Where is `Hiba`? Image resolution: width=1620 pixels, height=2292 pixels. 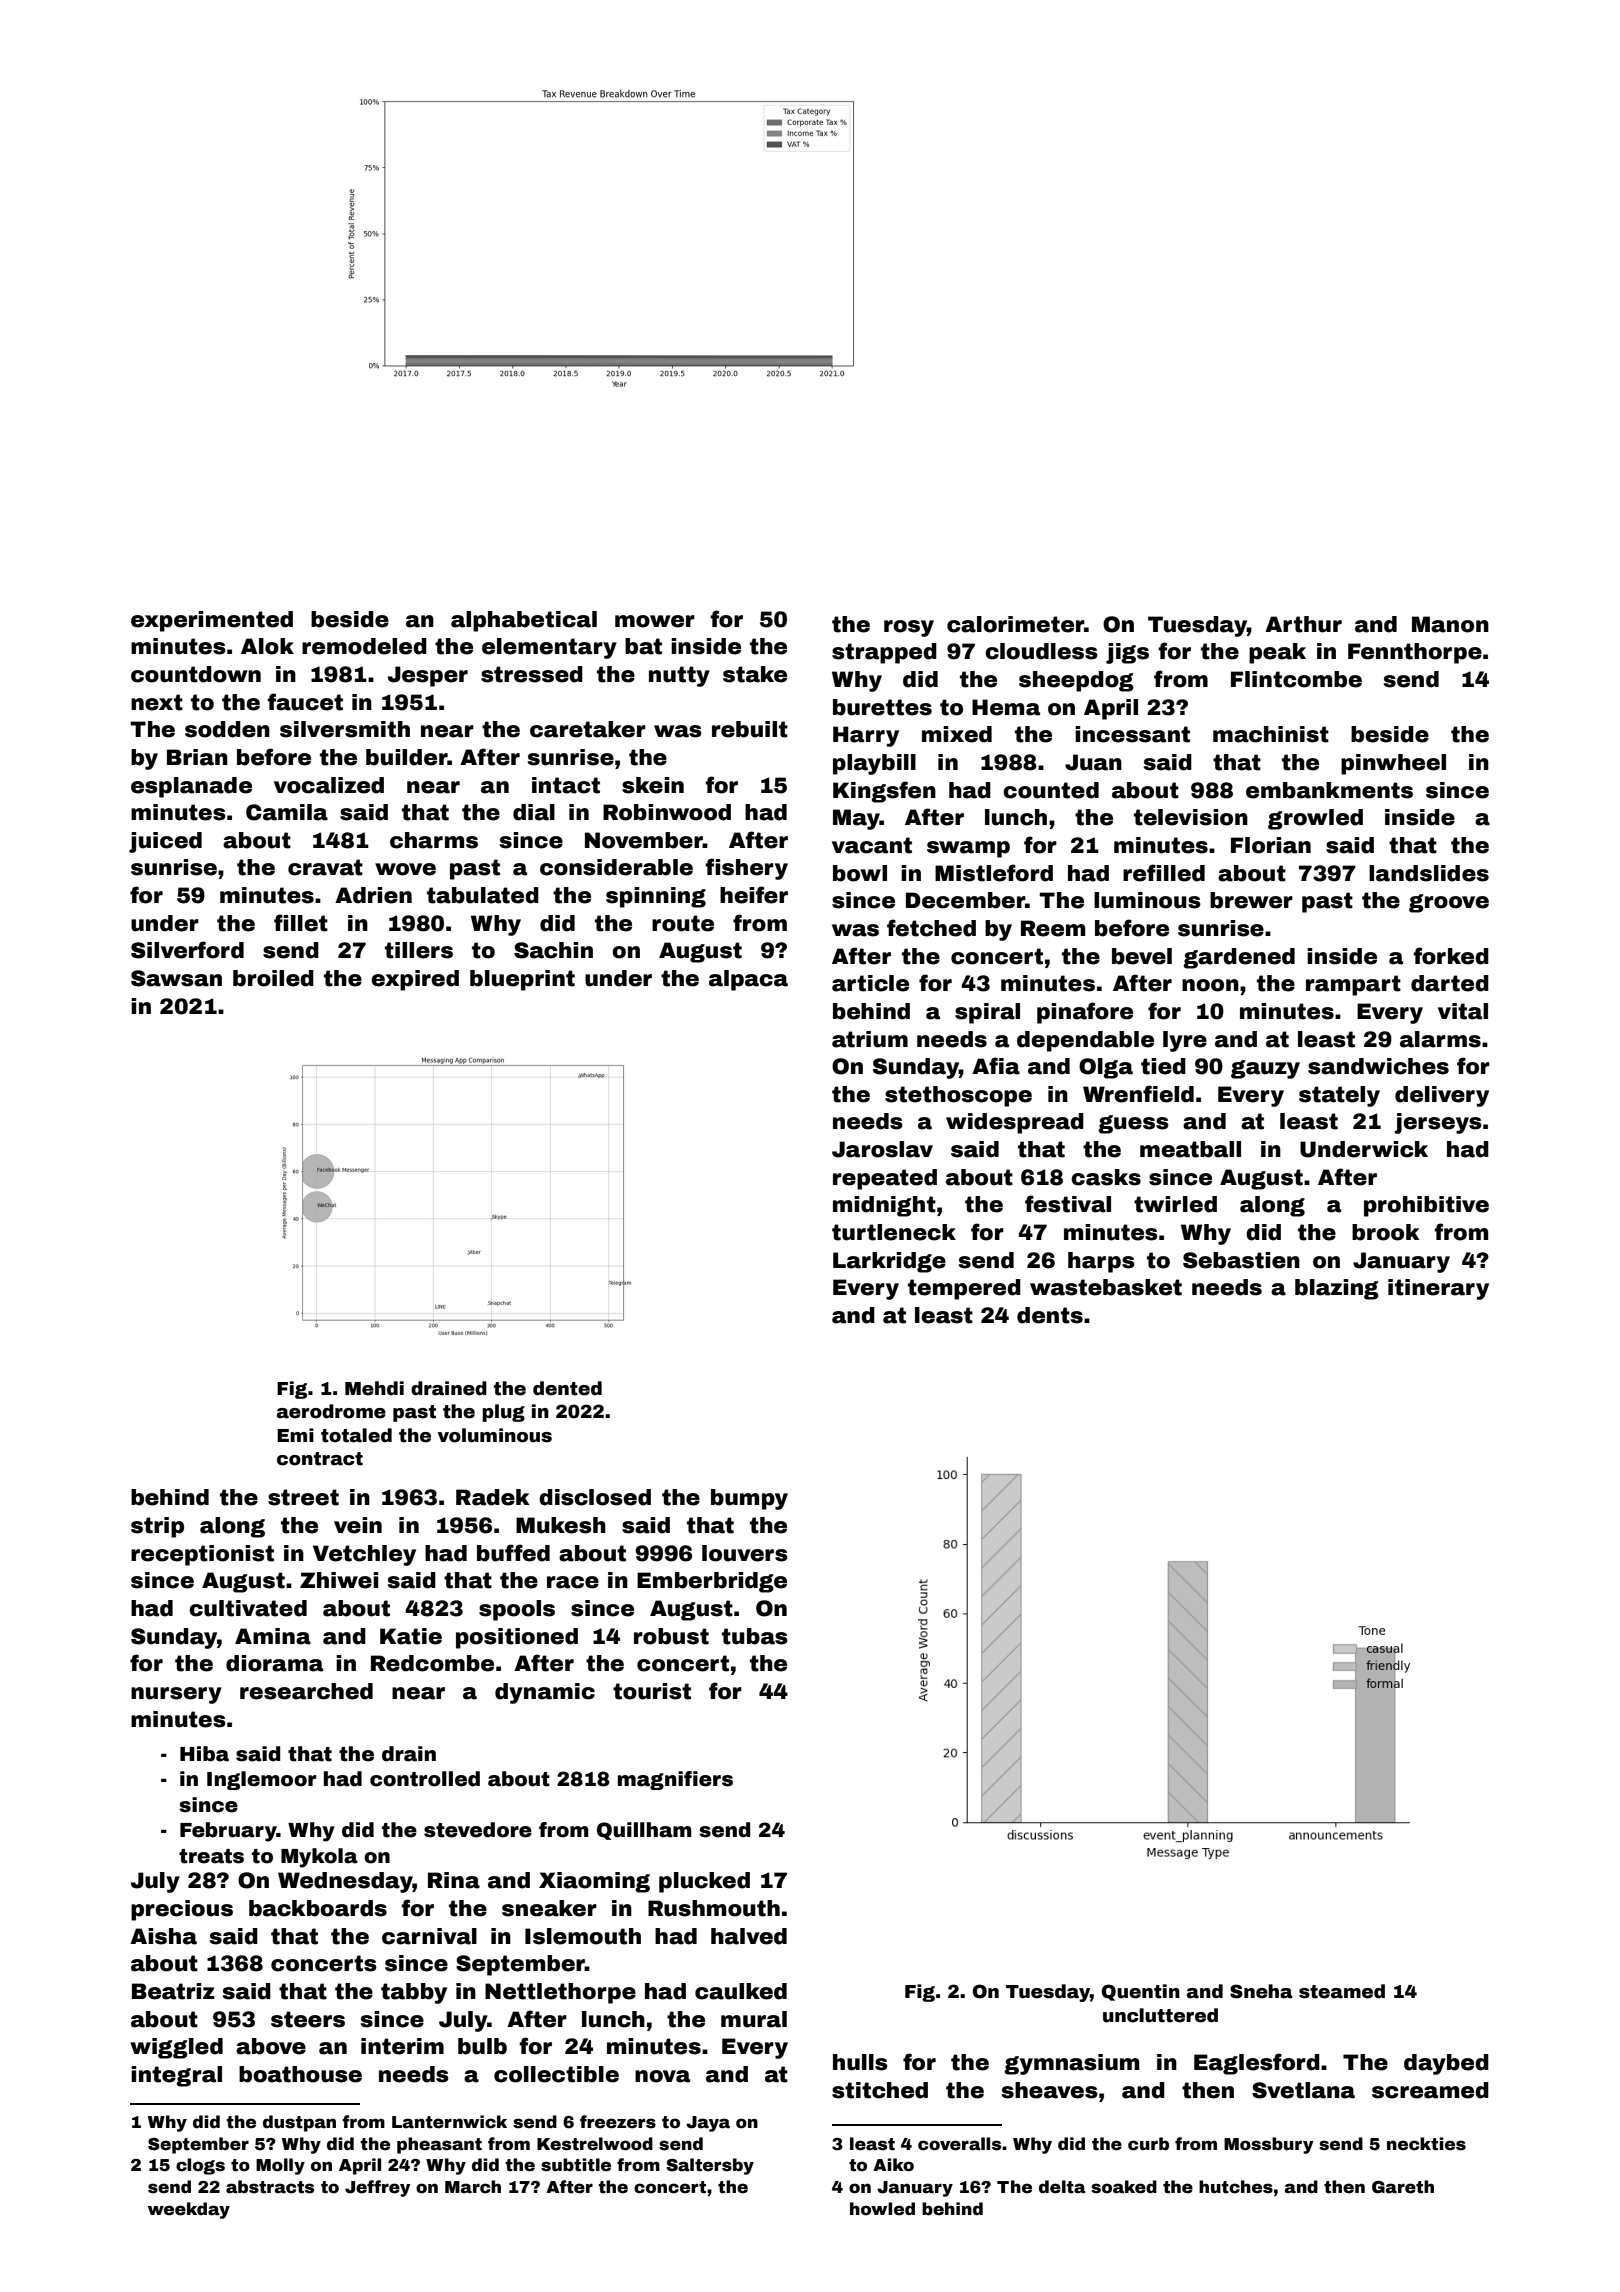 Hiba is located at coordinates (204, 1754).
